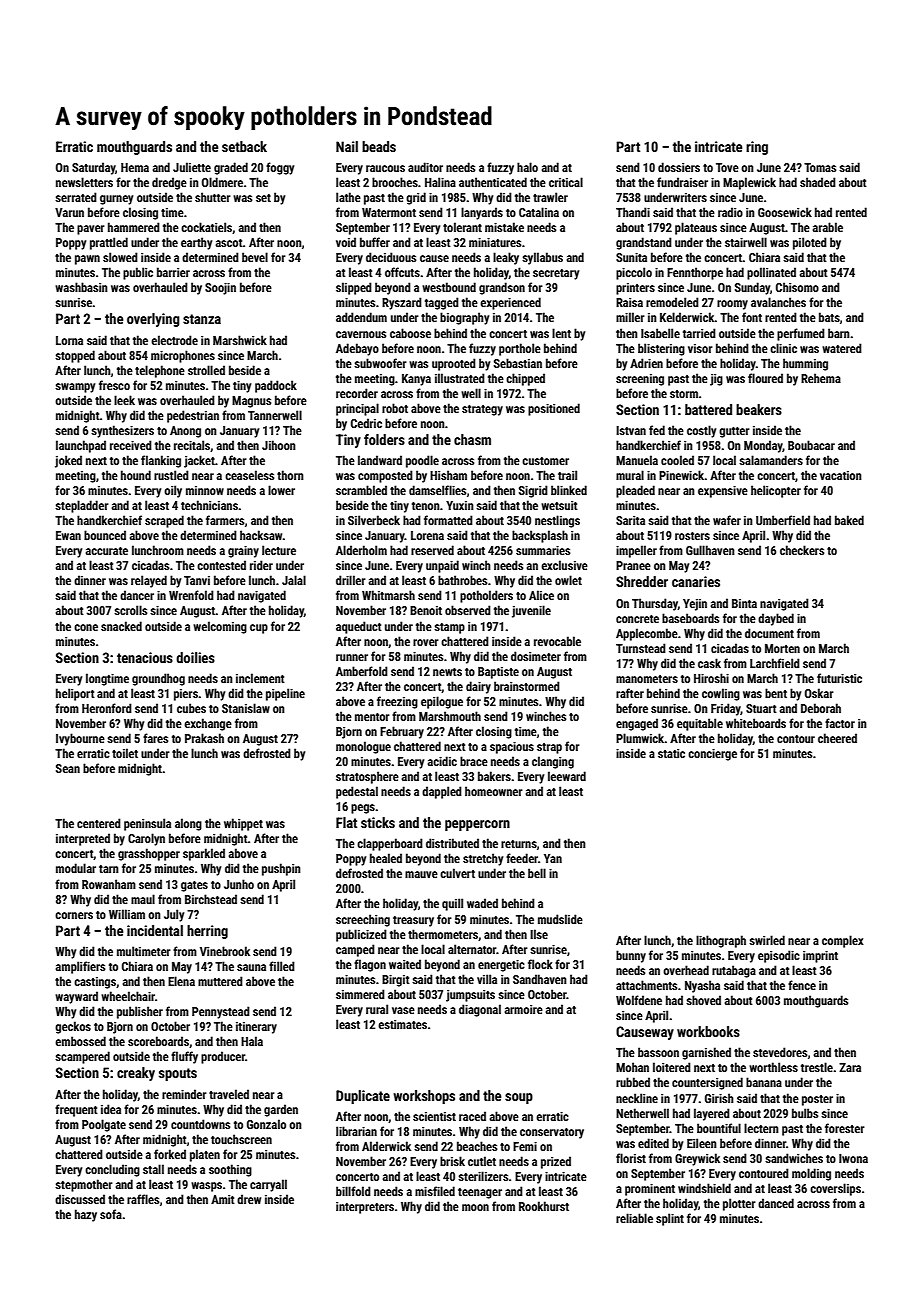 The width and height of the screenshot is (924, 1308). What do you see at coordinates (379, 146) in the screenshot?
I see `beads` at bounding box center [379, 146].
